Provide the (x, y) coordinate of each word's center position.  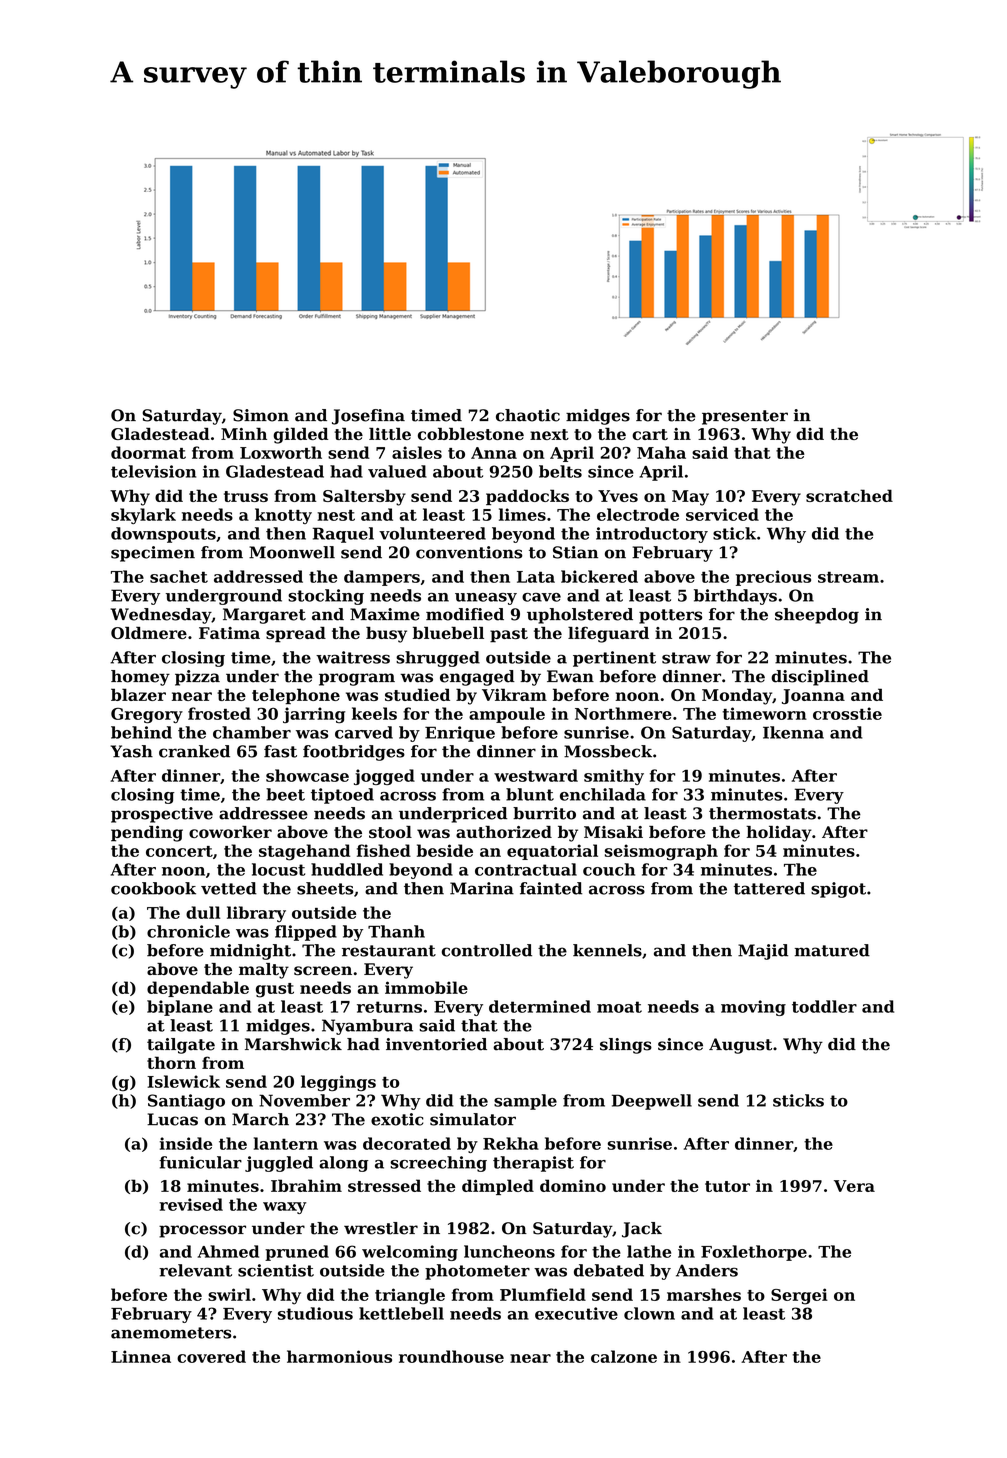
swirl (229, 1294)
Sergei (799, 1296)
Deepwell (652, 1102)
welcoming (410, 1253)
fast (280, 751)
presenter (745, 417)
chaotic (528, 415)
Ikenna (793, 732)
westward (536, 775)
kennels (607, 950)
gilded (300, 435)
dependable (198, 989)
